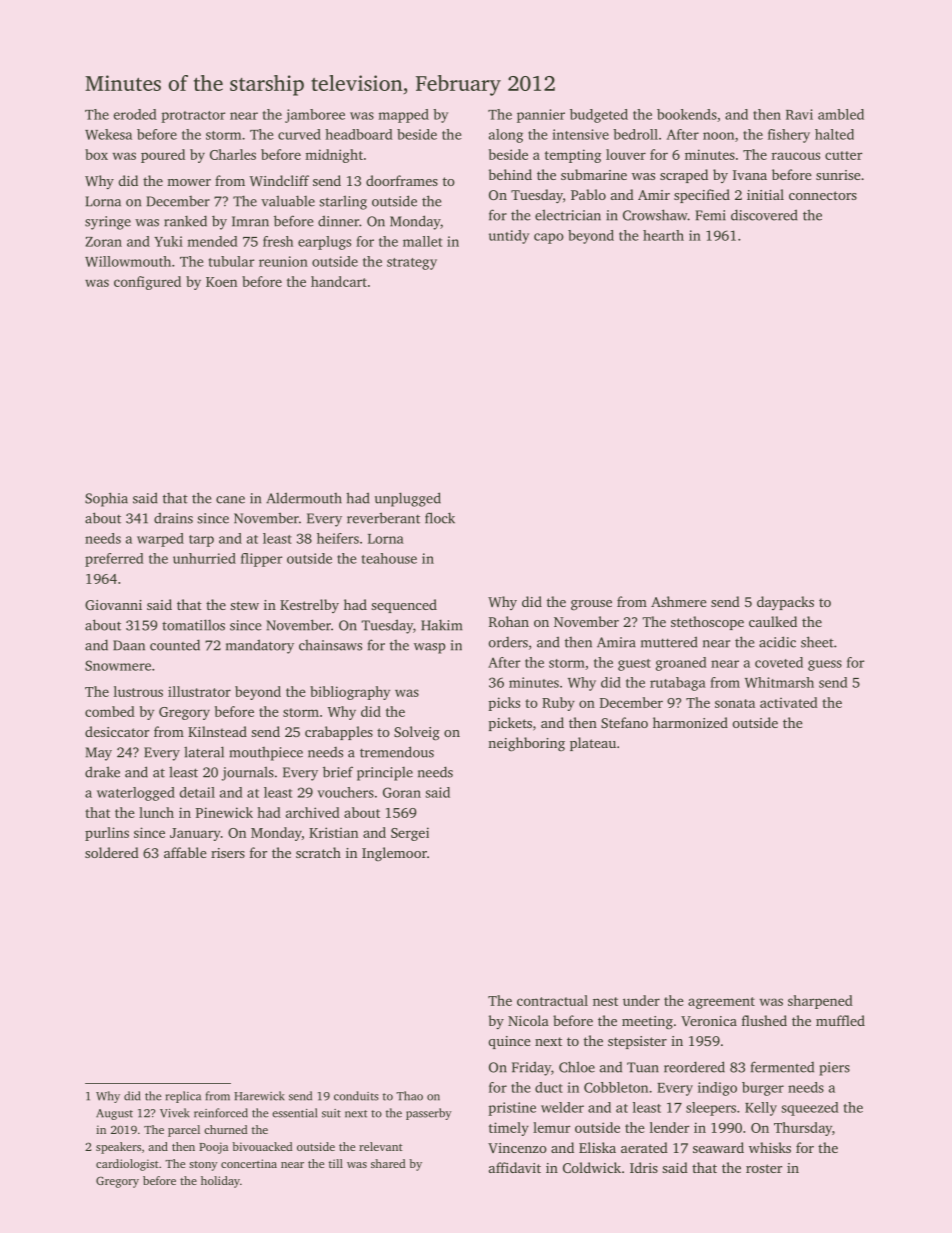 Image resolution: width=952 pixels, height=1233 pixels. I want to click on quince, so click(510, 1042).
